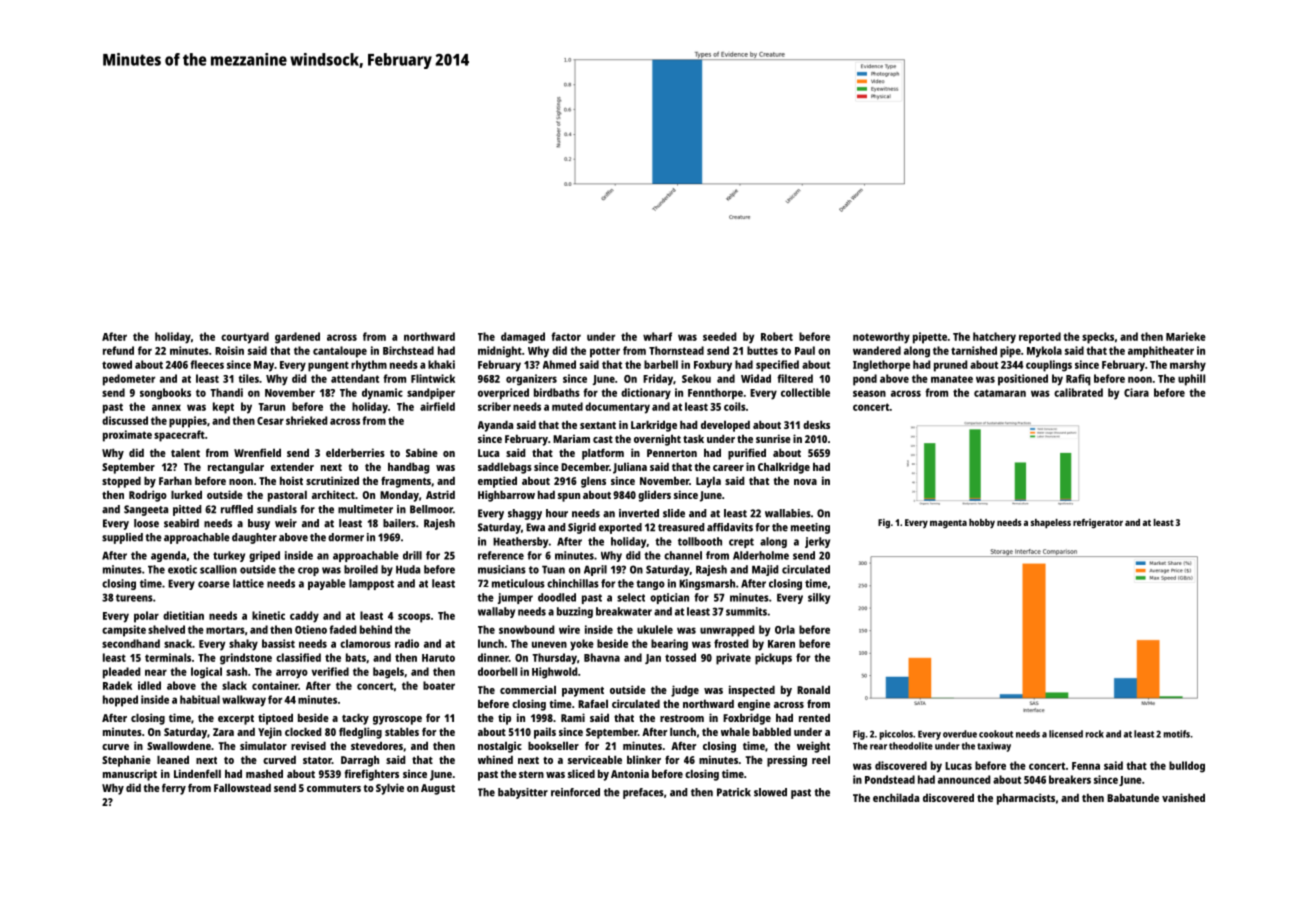 This image has height=924, width=1308. I want to click on Rami, so click(573, 717).
